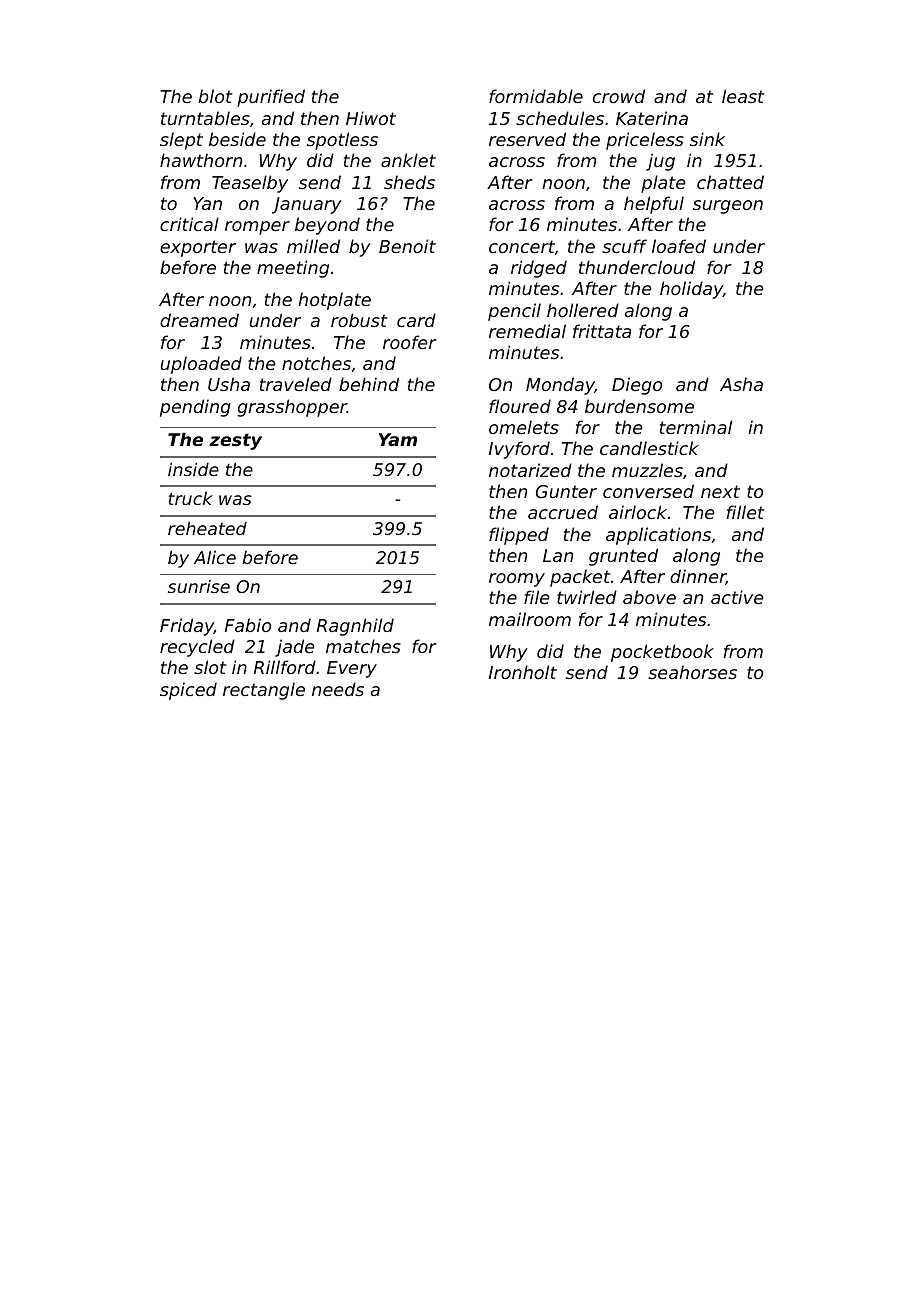 This screenshot has width=924, height=1311. I want to click on floured, so click(520, 406).
